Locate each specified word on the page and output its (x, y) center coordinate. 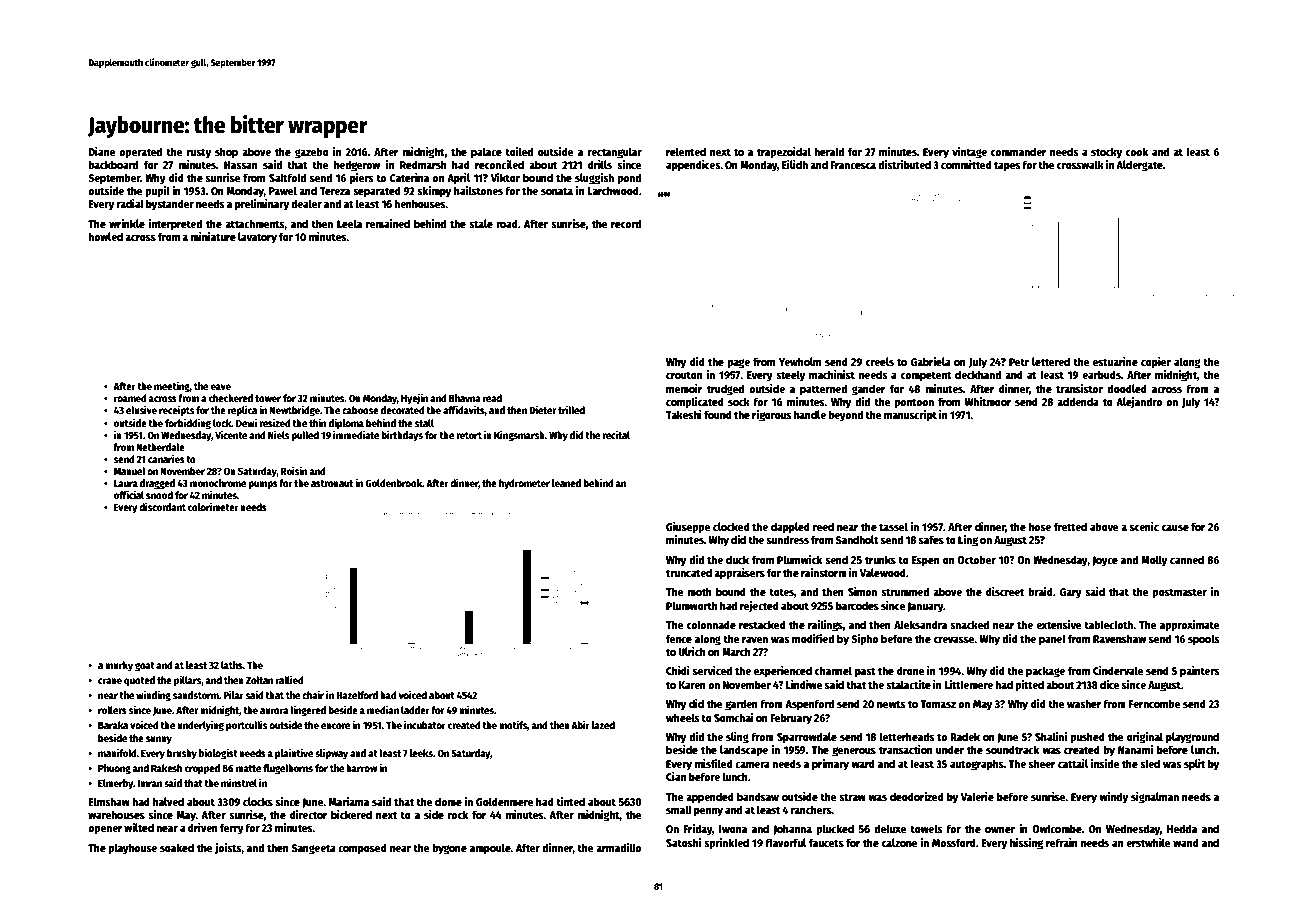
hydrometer (524, 484)
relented (686, 151)
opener (105, 830)
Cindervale (1118, 670)
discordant (162, 506)
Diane (102, 151)
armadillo (618, 847)
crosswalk (1080, 164)
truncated (689, 572)
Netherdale (160, 447)
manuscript (910, 416)
